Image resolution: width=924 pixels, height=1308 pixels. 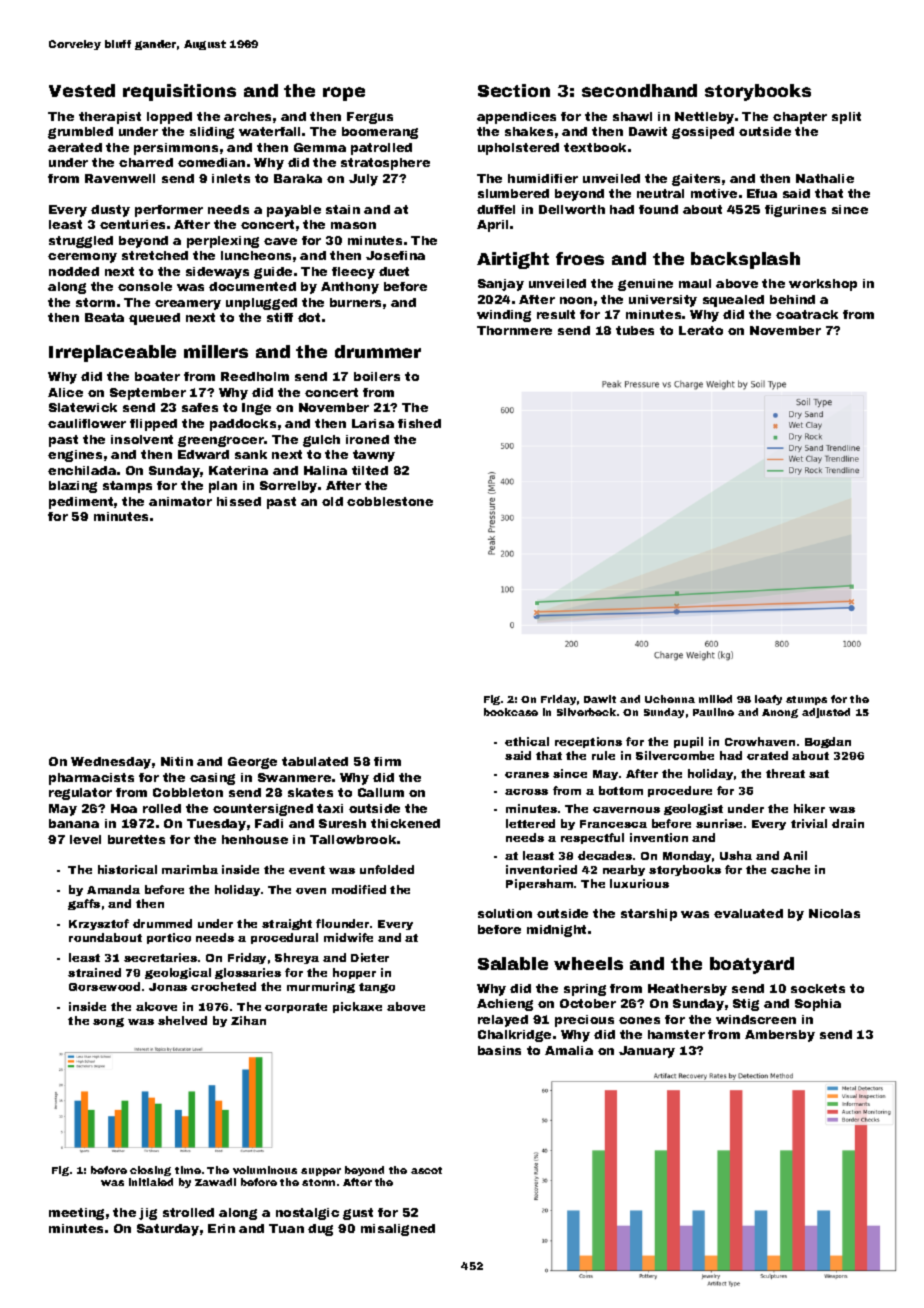 I want to click on chapter, so click(x=800, y=118).
